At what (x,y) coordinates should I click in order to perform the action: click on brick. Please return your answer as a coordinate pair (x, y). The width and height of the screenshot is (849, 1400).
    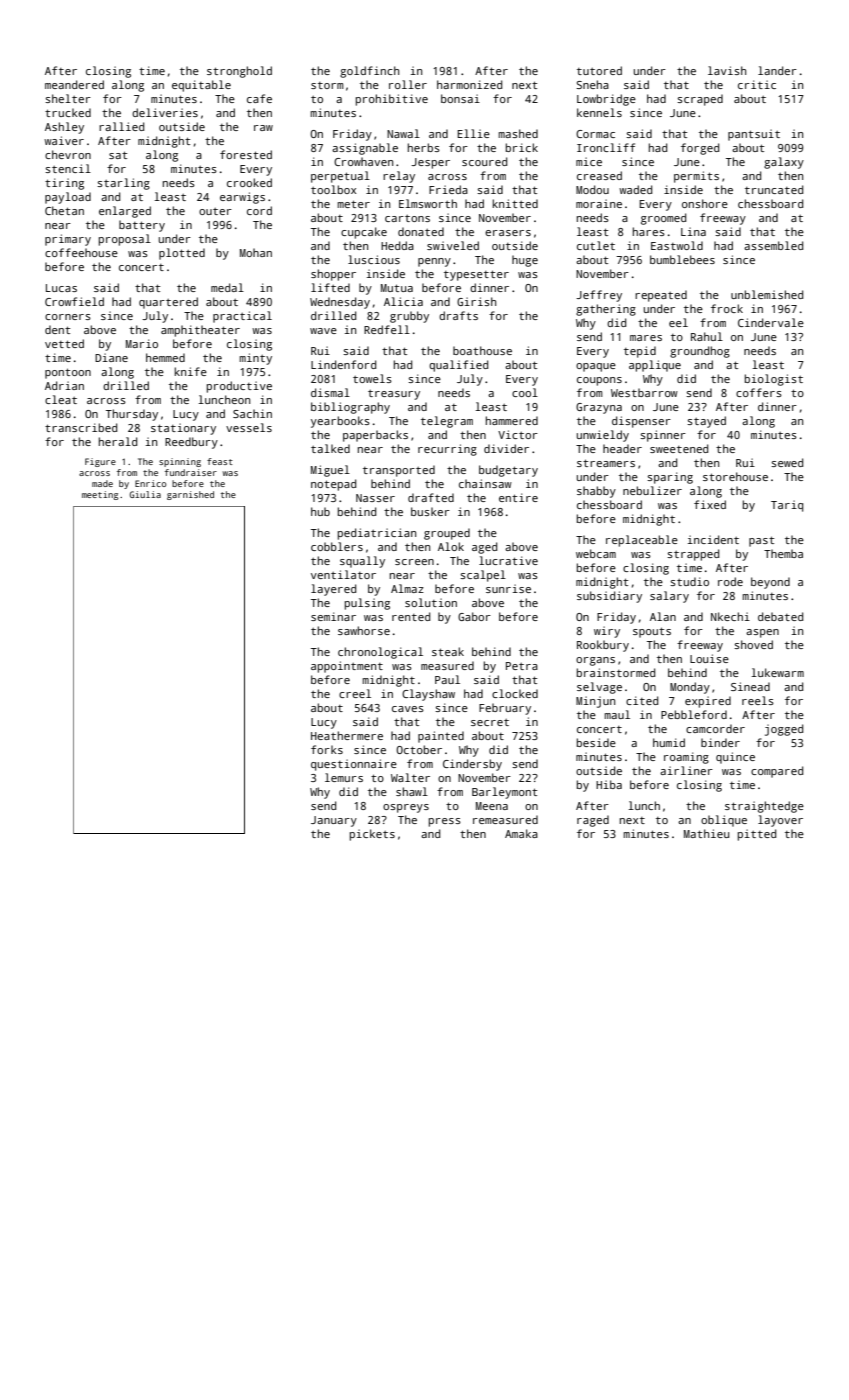
    Looking at the image, I should click on (522, 147).
